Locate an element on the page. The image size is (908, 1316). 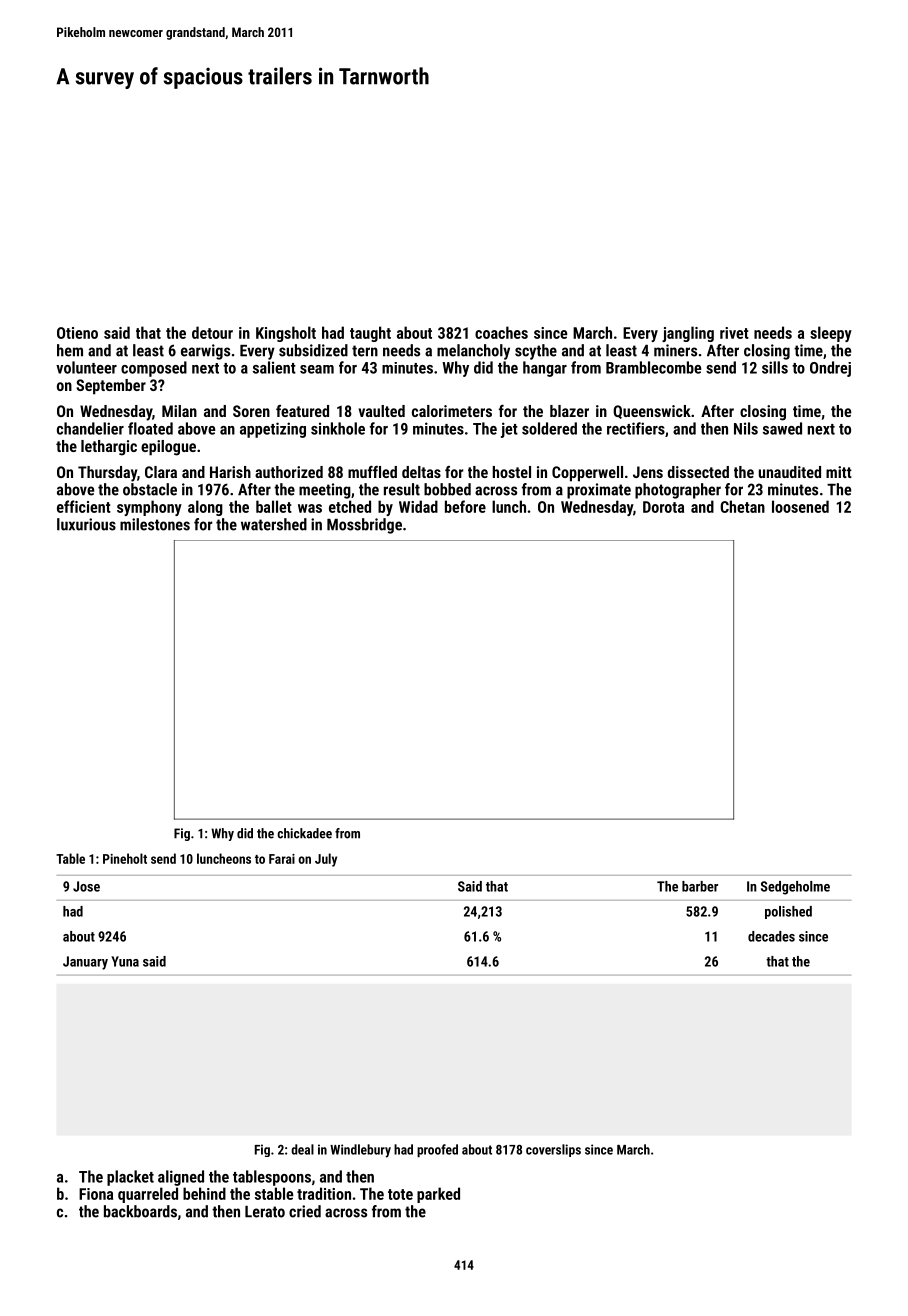
coverslips is located at coordinates (553, 1150).
